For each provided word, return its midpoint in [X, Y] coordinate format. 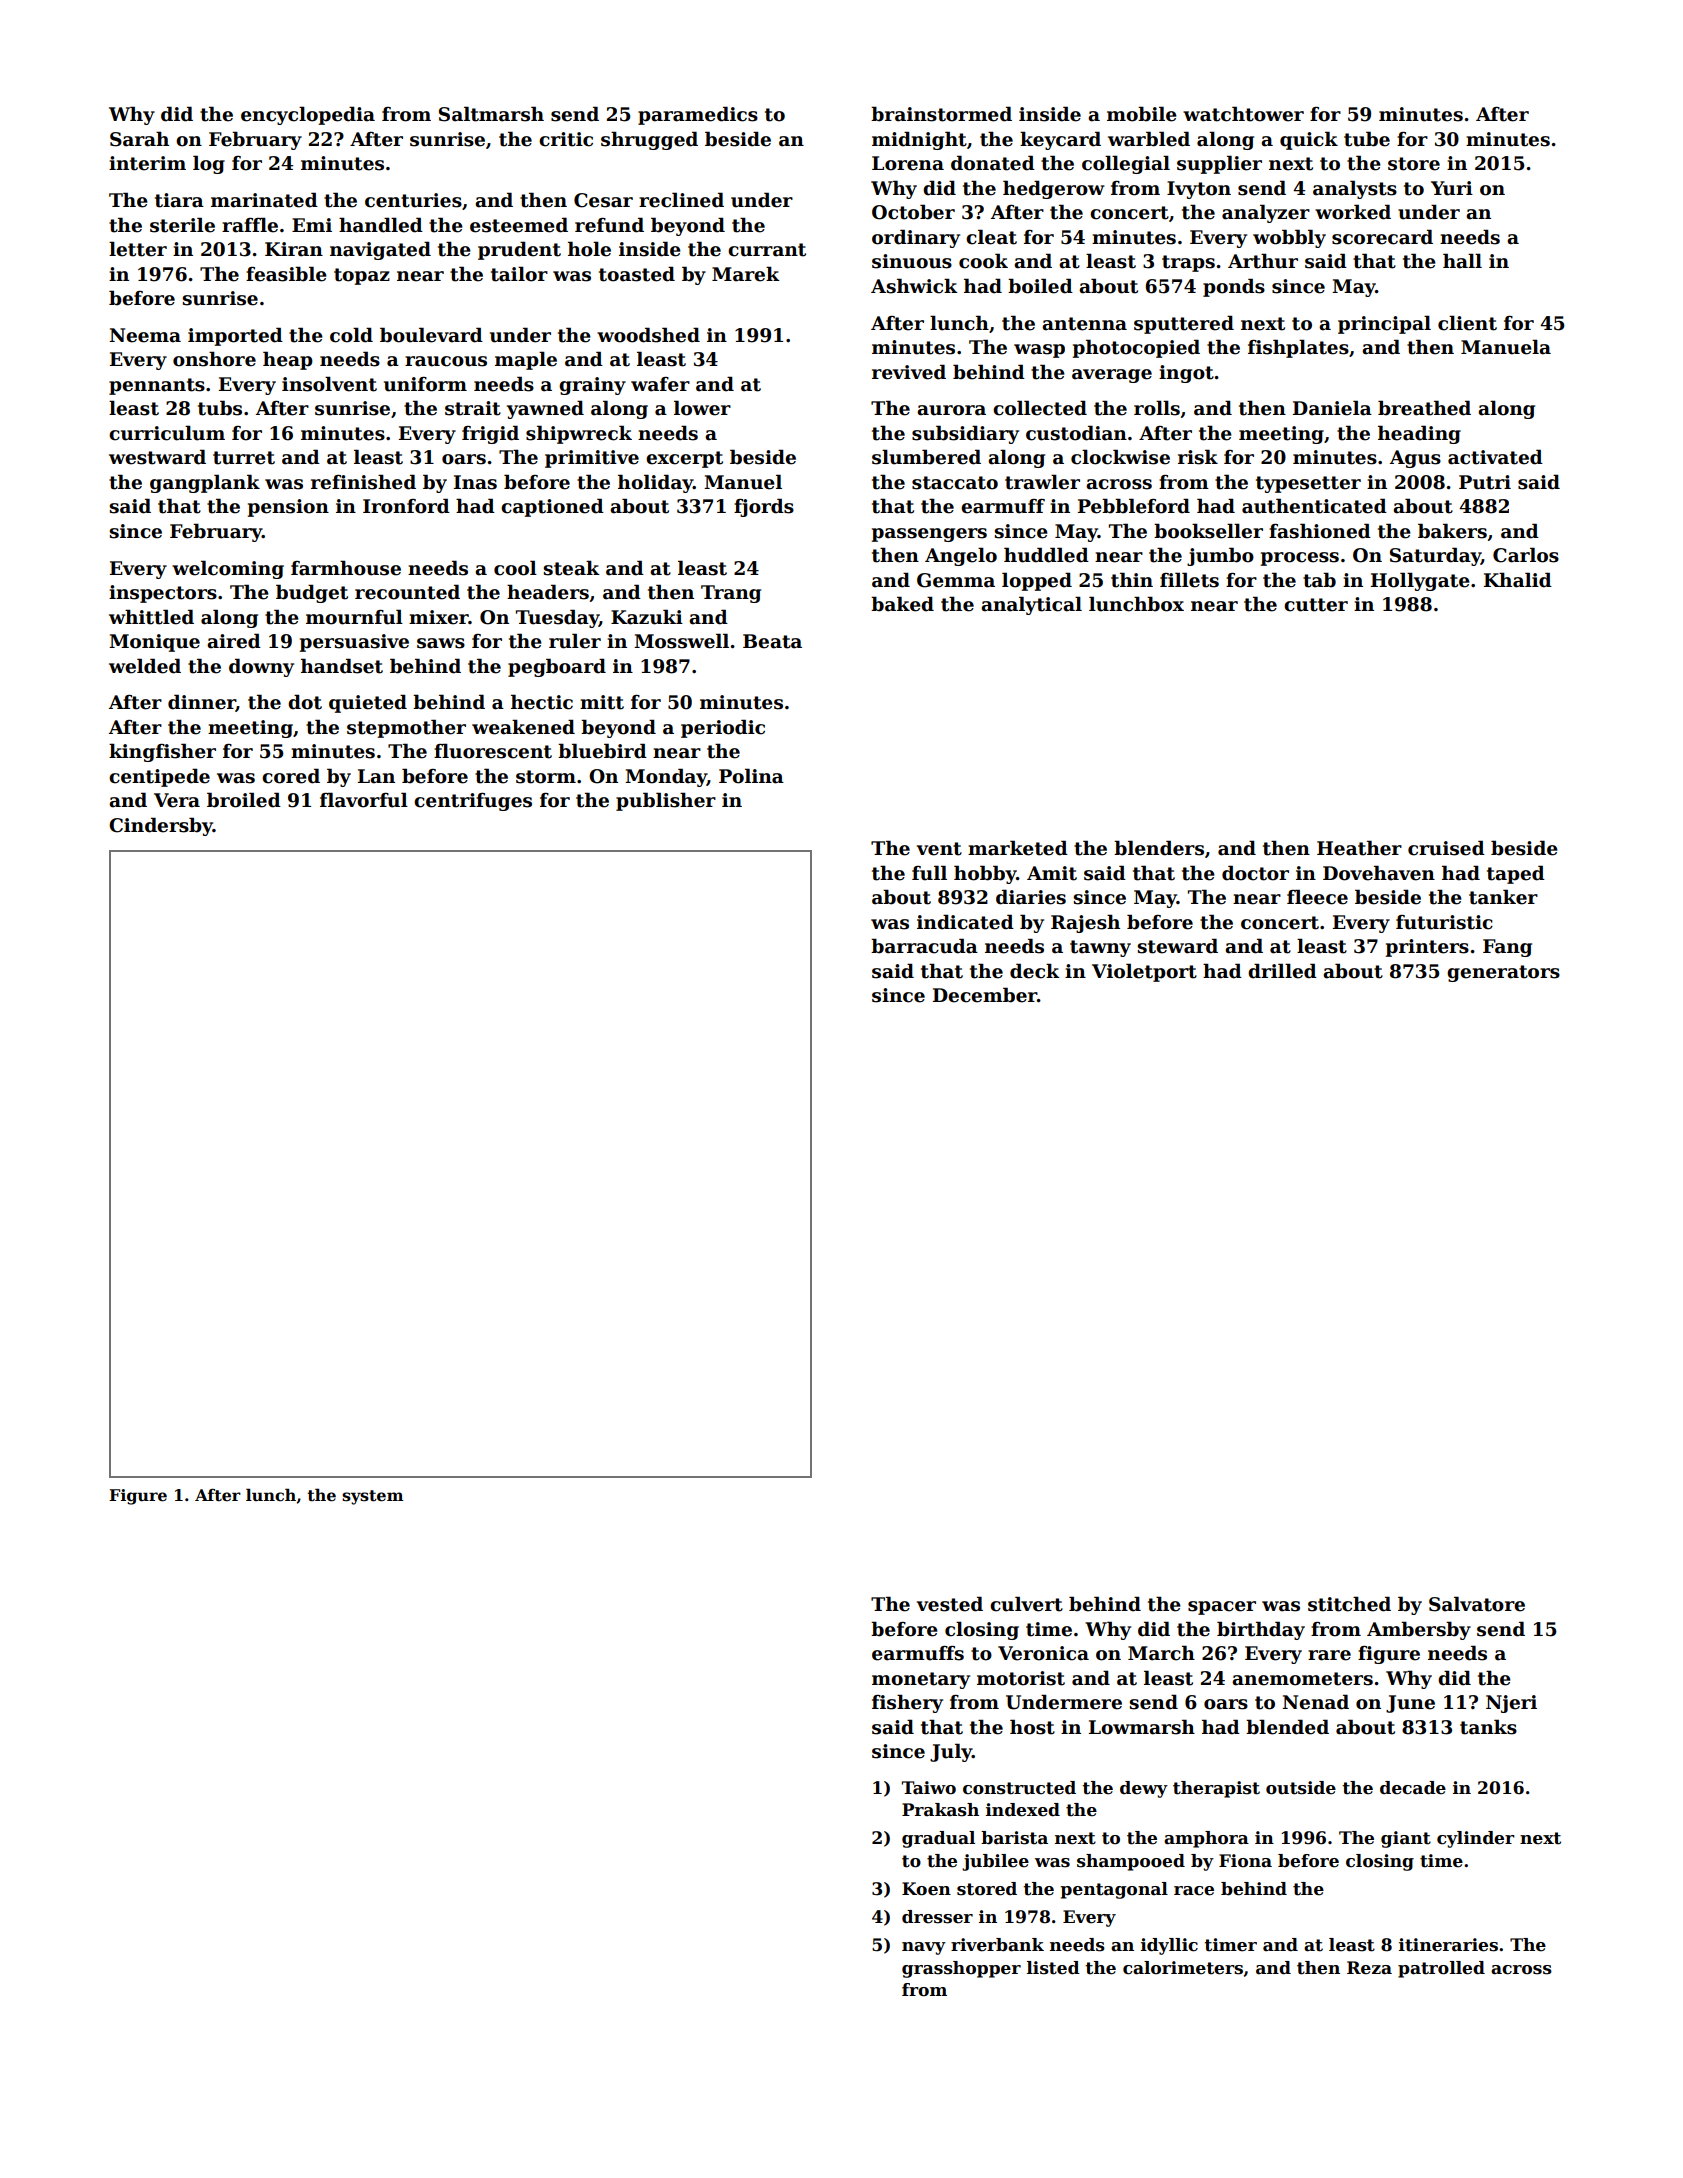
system [373, 1497]
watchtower [1243, 114]
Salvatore [1477, 1604]
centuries [413, 200]
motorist [1021, 1678]
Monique [154, 643]
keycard [1060, 140]
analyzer [1266, 213]
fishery [907, 1703]
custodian [1076, 433]
